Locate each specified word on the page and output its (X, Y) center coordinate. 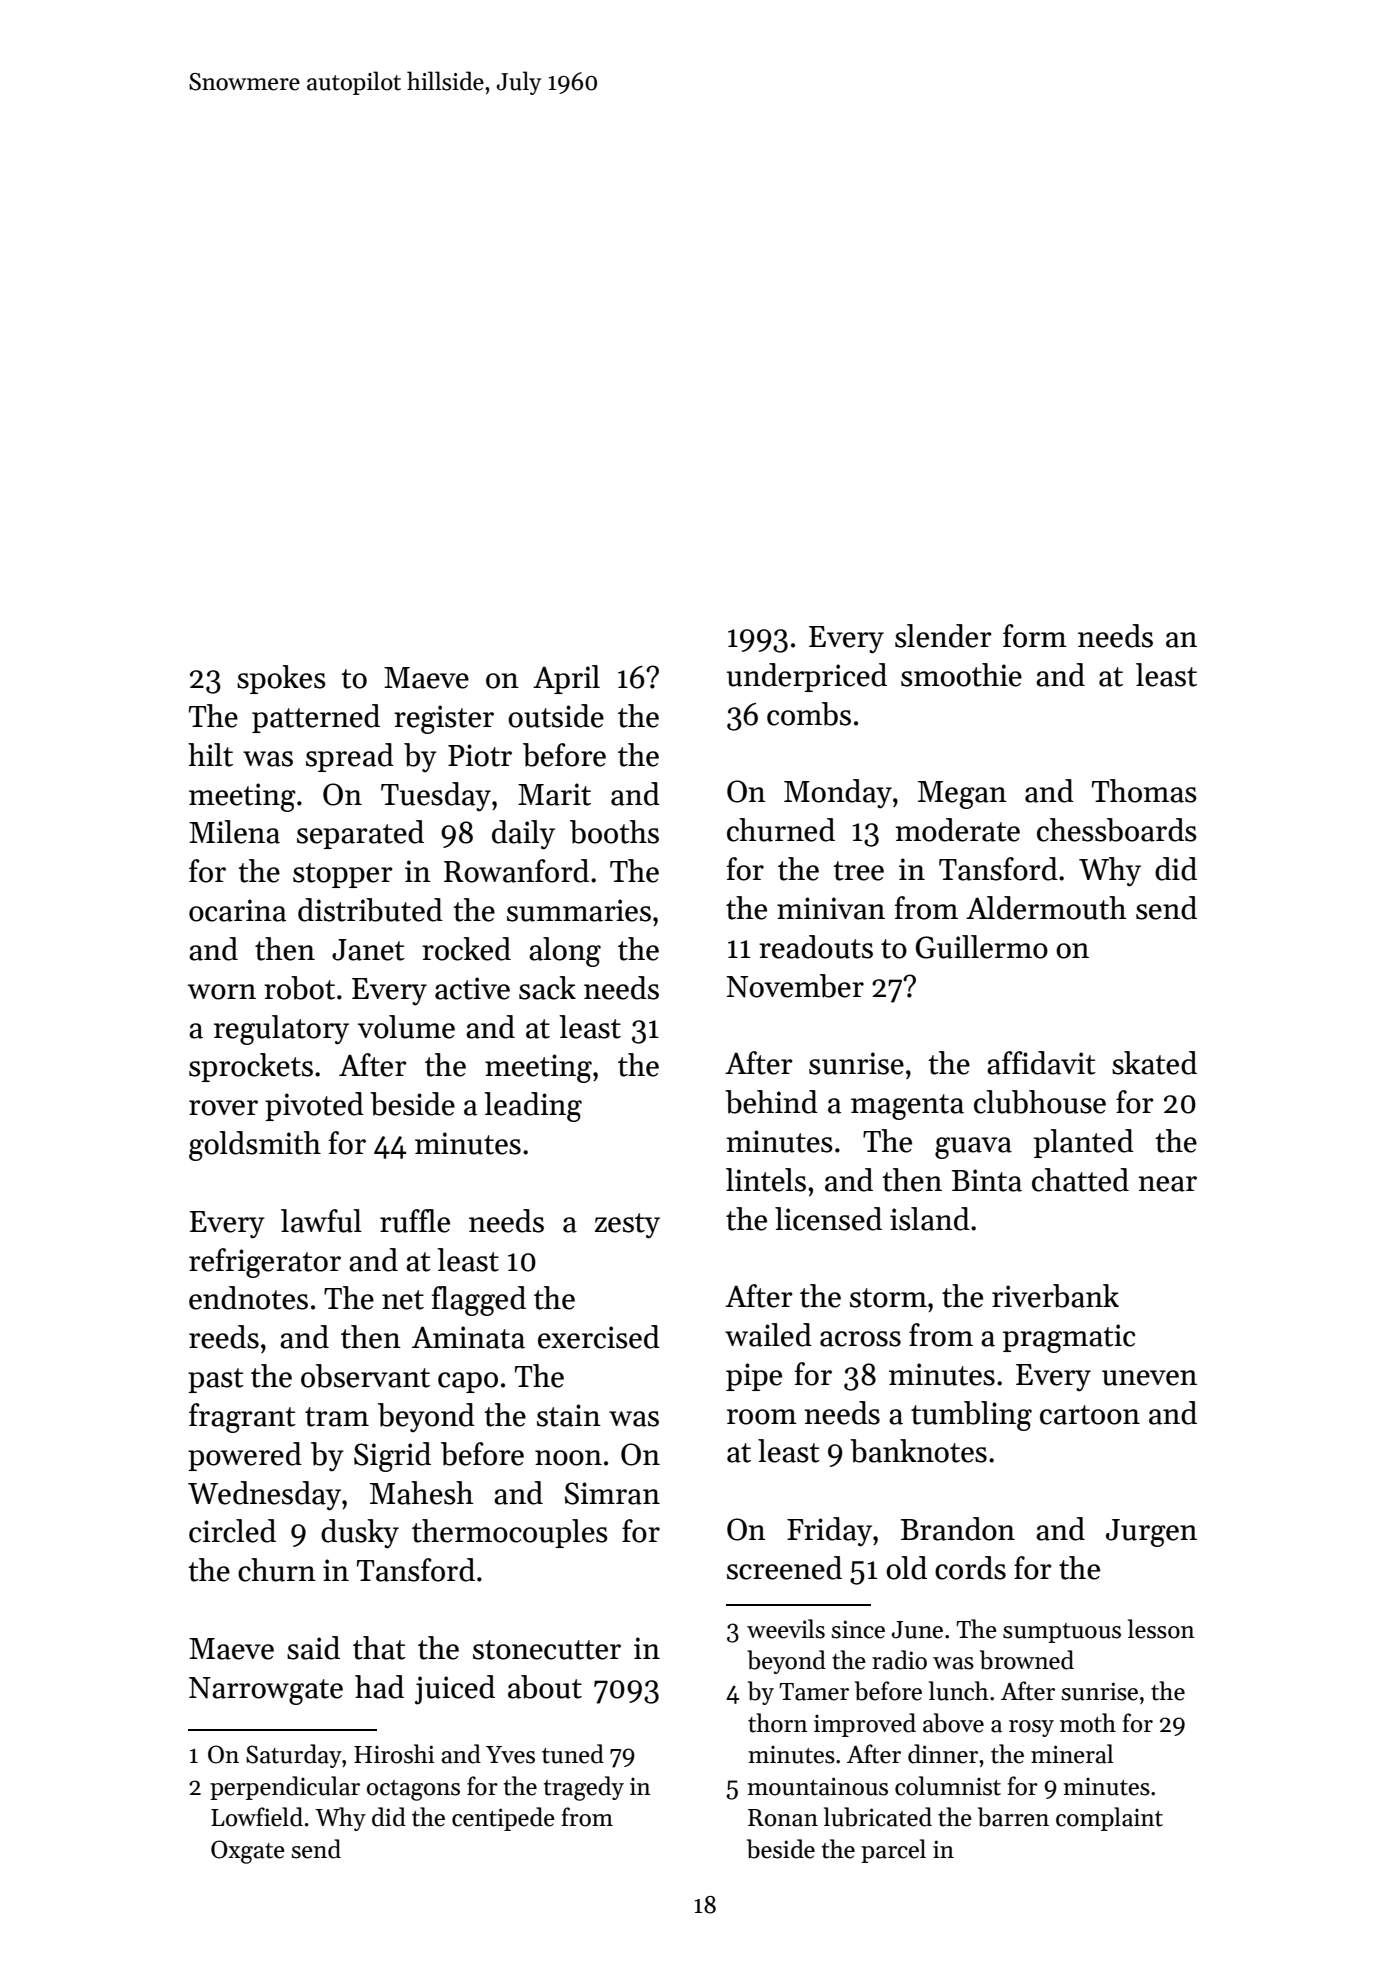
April (566, 679)
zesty (627, 1226)
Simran (612, 1493)
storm (888, 1298)
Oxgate (248, 1852)
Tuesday (436, 797)
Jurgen (1151, 1533)
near (1167, 1184)
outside (556, 716)
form (1035, 636)
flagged (479, 1301)
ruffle (415, 1221)
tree (859, 871)
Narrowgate (266, 1691)
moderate (958, 830)
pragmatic (1069, 1338)
